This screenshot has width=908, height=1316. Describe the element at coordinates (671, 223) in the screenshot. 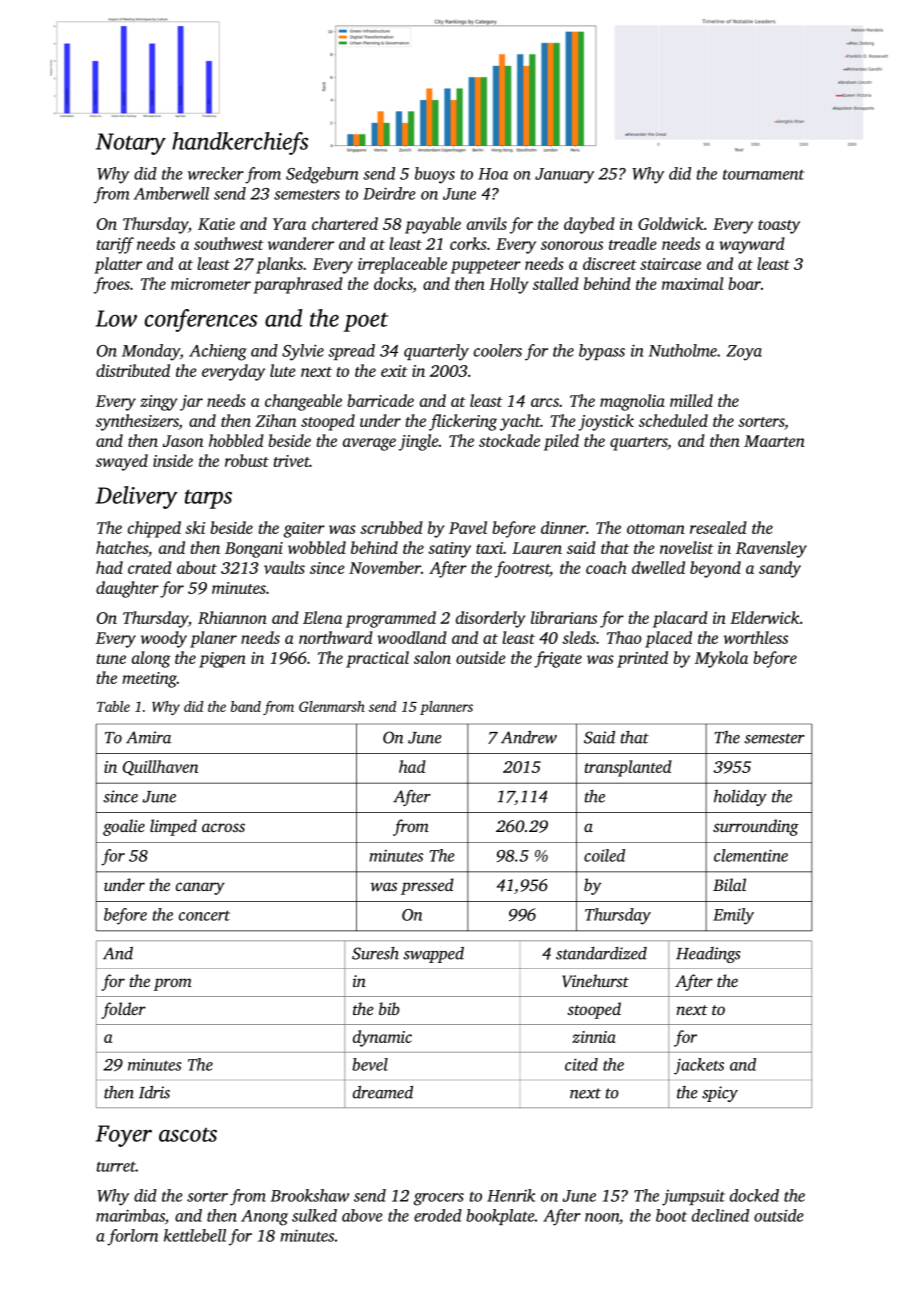

I see `Goldwick` at that location.
